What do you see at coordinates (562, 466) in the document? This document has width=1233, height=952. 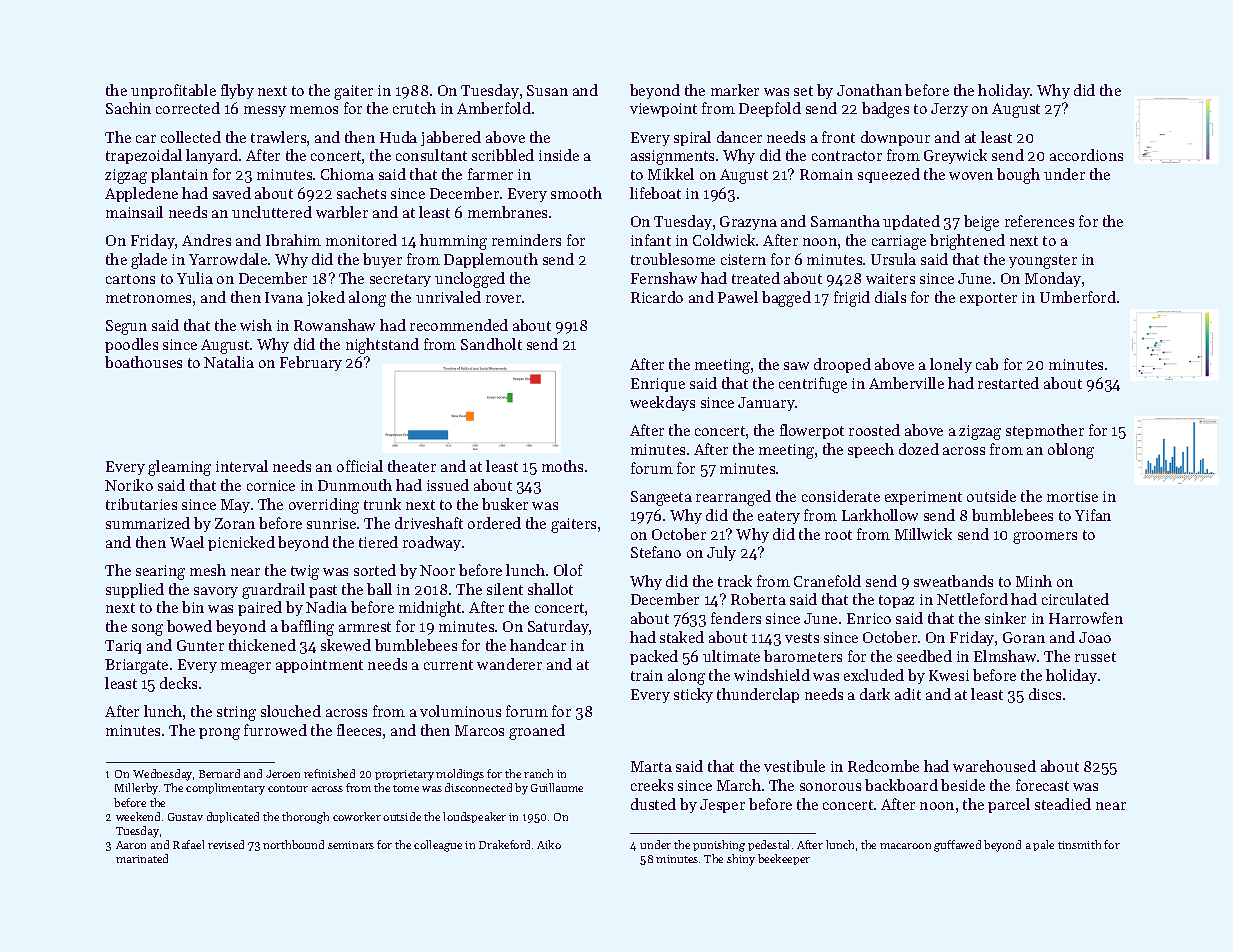 I see `moths` at bounding box center [562, 466].
